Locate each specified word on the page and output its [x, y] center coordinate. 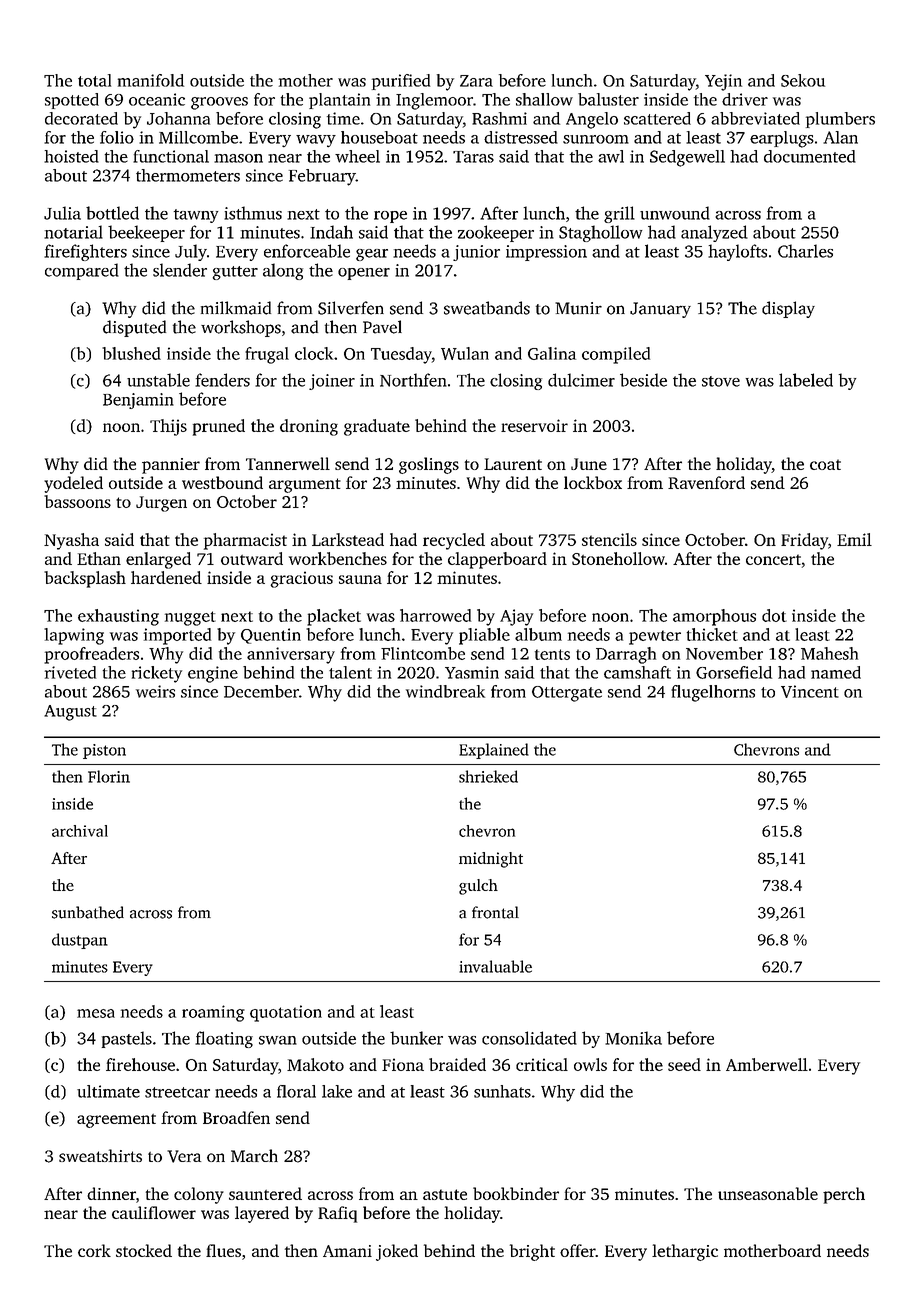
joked [397, 1252]
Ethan [99, 558]
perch [844, 1195]
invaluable [495, 966]
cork [94, 1250]
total [94, 80]
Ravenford [706, 482]
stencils [609, 539]
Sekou [803, 80]
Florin [109, 776]
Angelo [592, 120]
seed [684, 1064]
